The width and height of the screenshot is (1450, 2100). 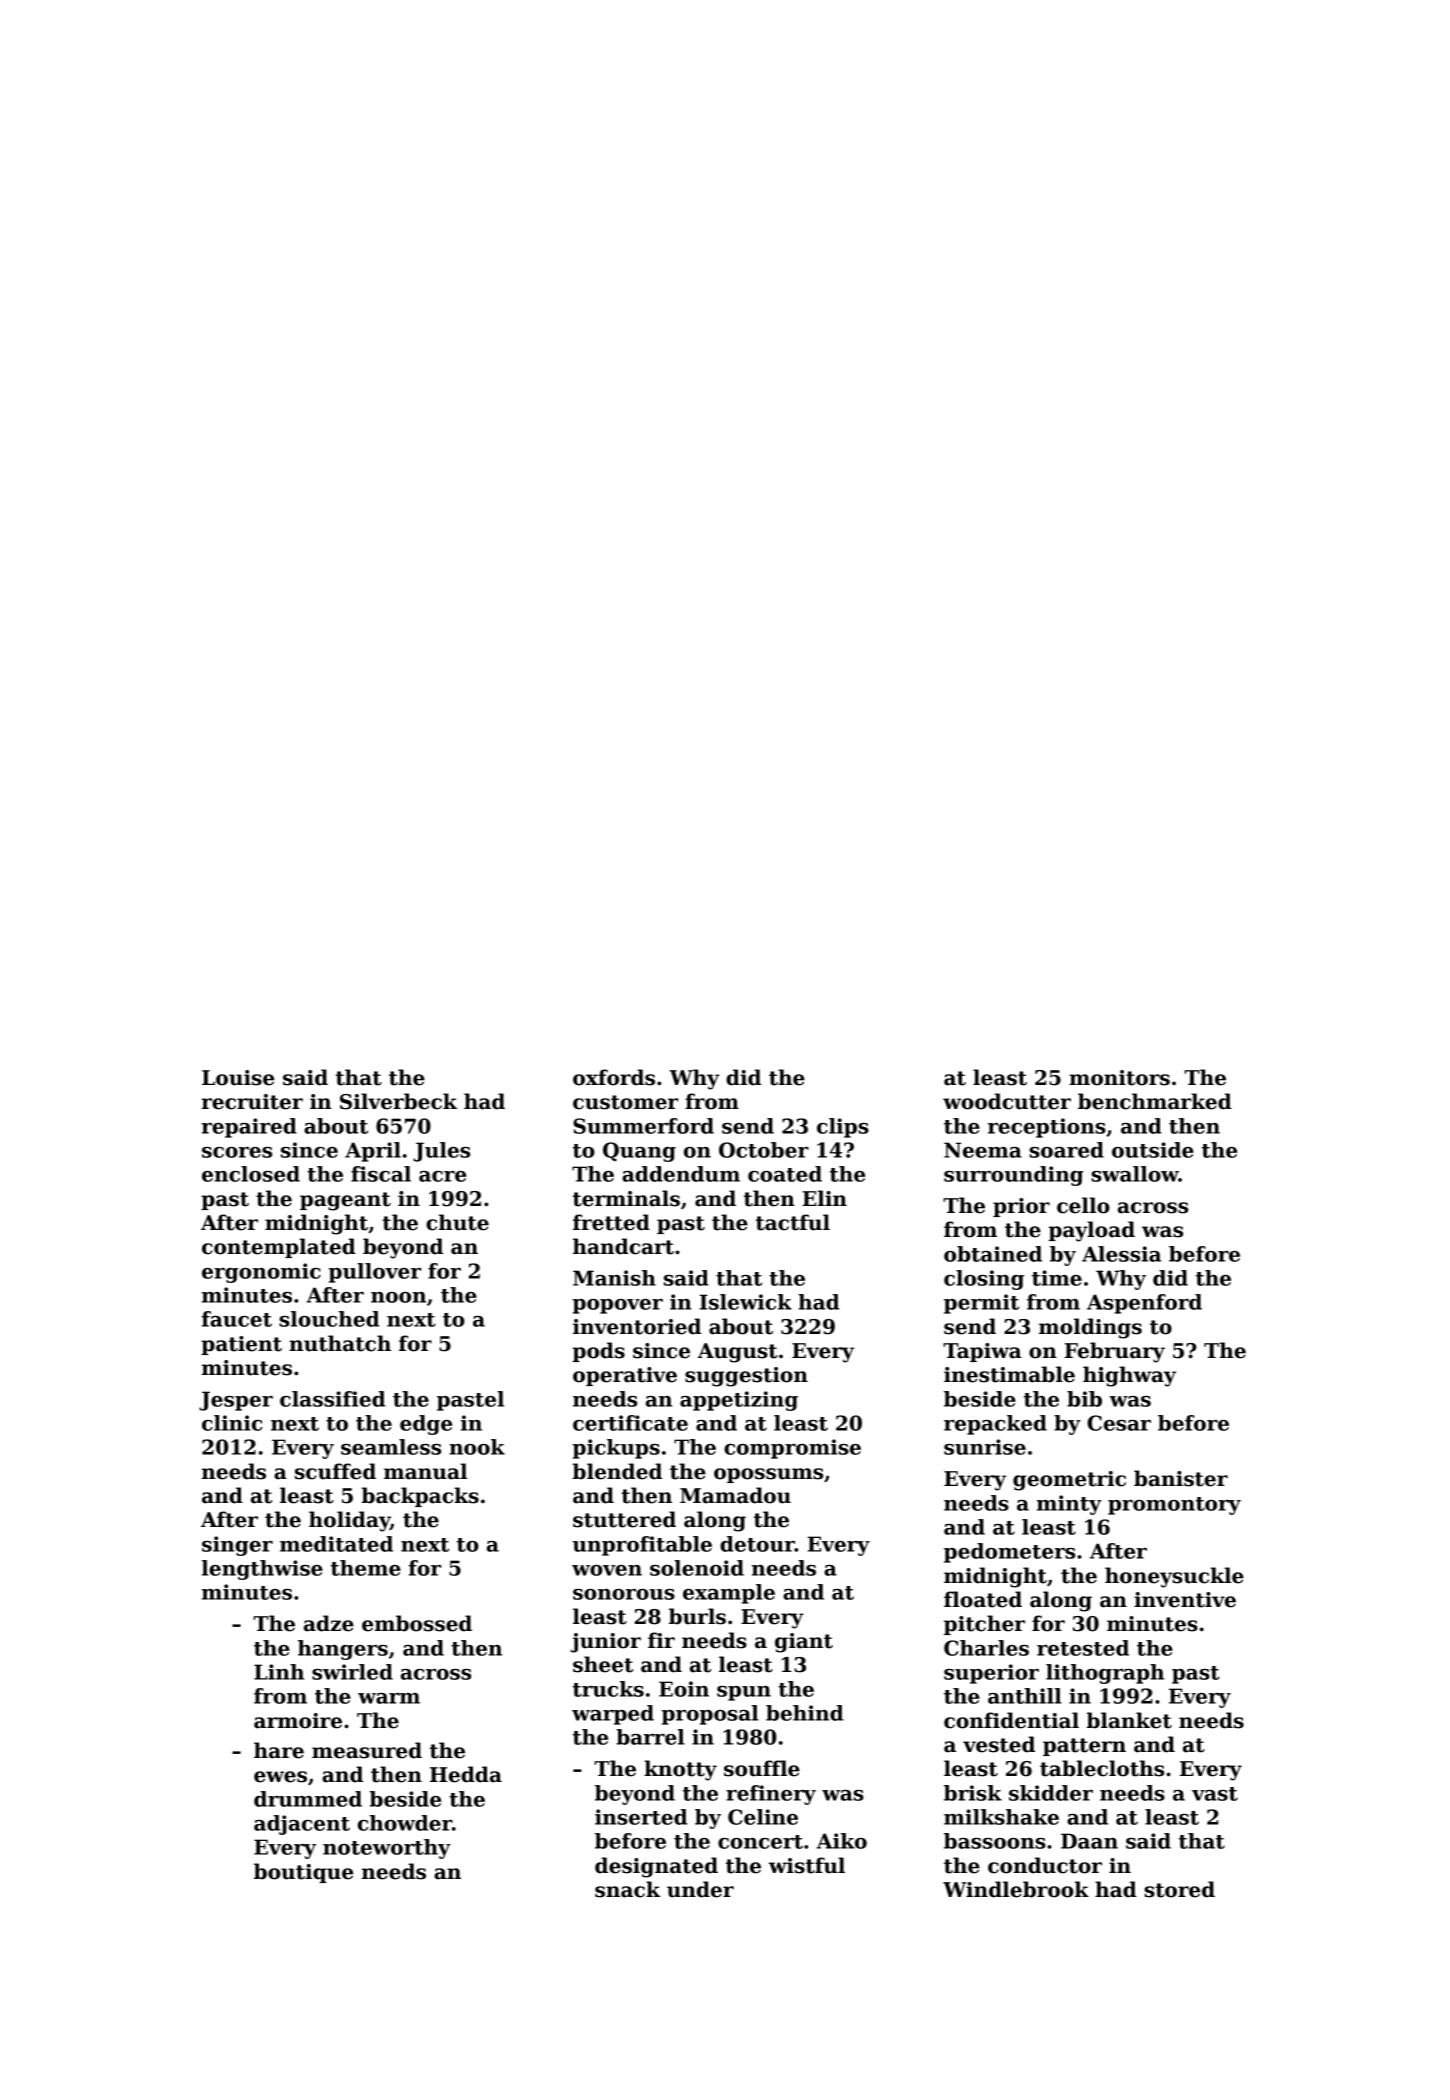 What do you see at coordinates (1105, 1674) in the screenshot?
I see `lithograph` at bounding box center [1105, 1674].
